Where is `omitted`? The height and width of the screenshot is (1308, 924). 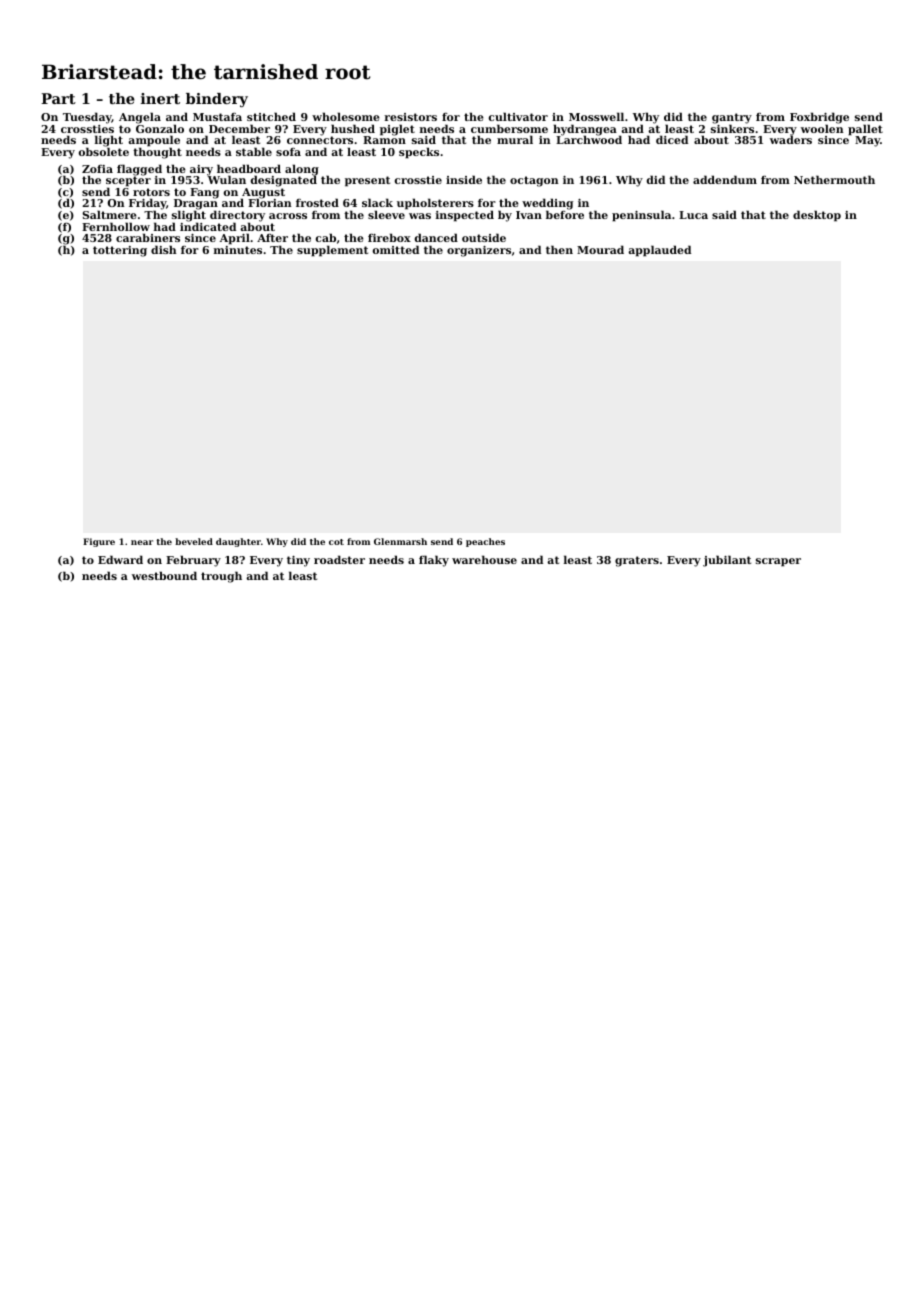 omitted is located at coordinates (396, 249).
